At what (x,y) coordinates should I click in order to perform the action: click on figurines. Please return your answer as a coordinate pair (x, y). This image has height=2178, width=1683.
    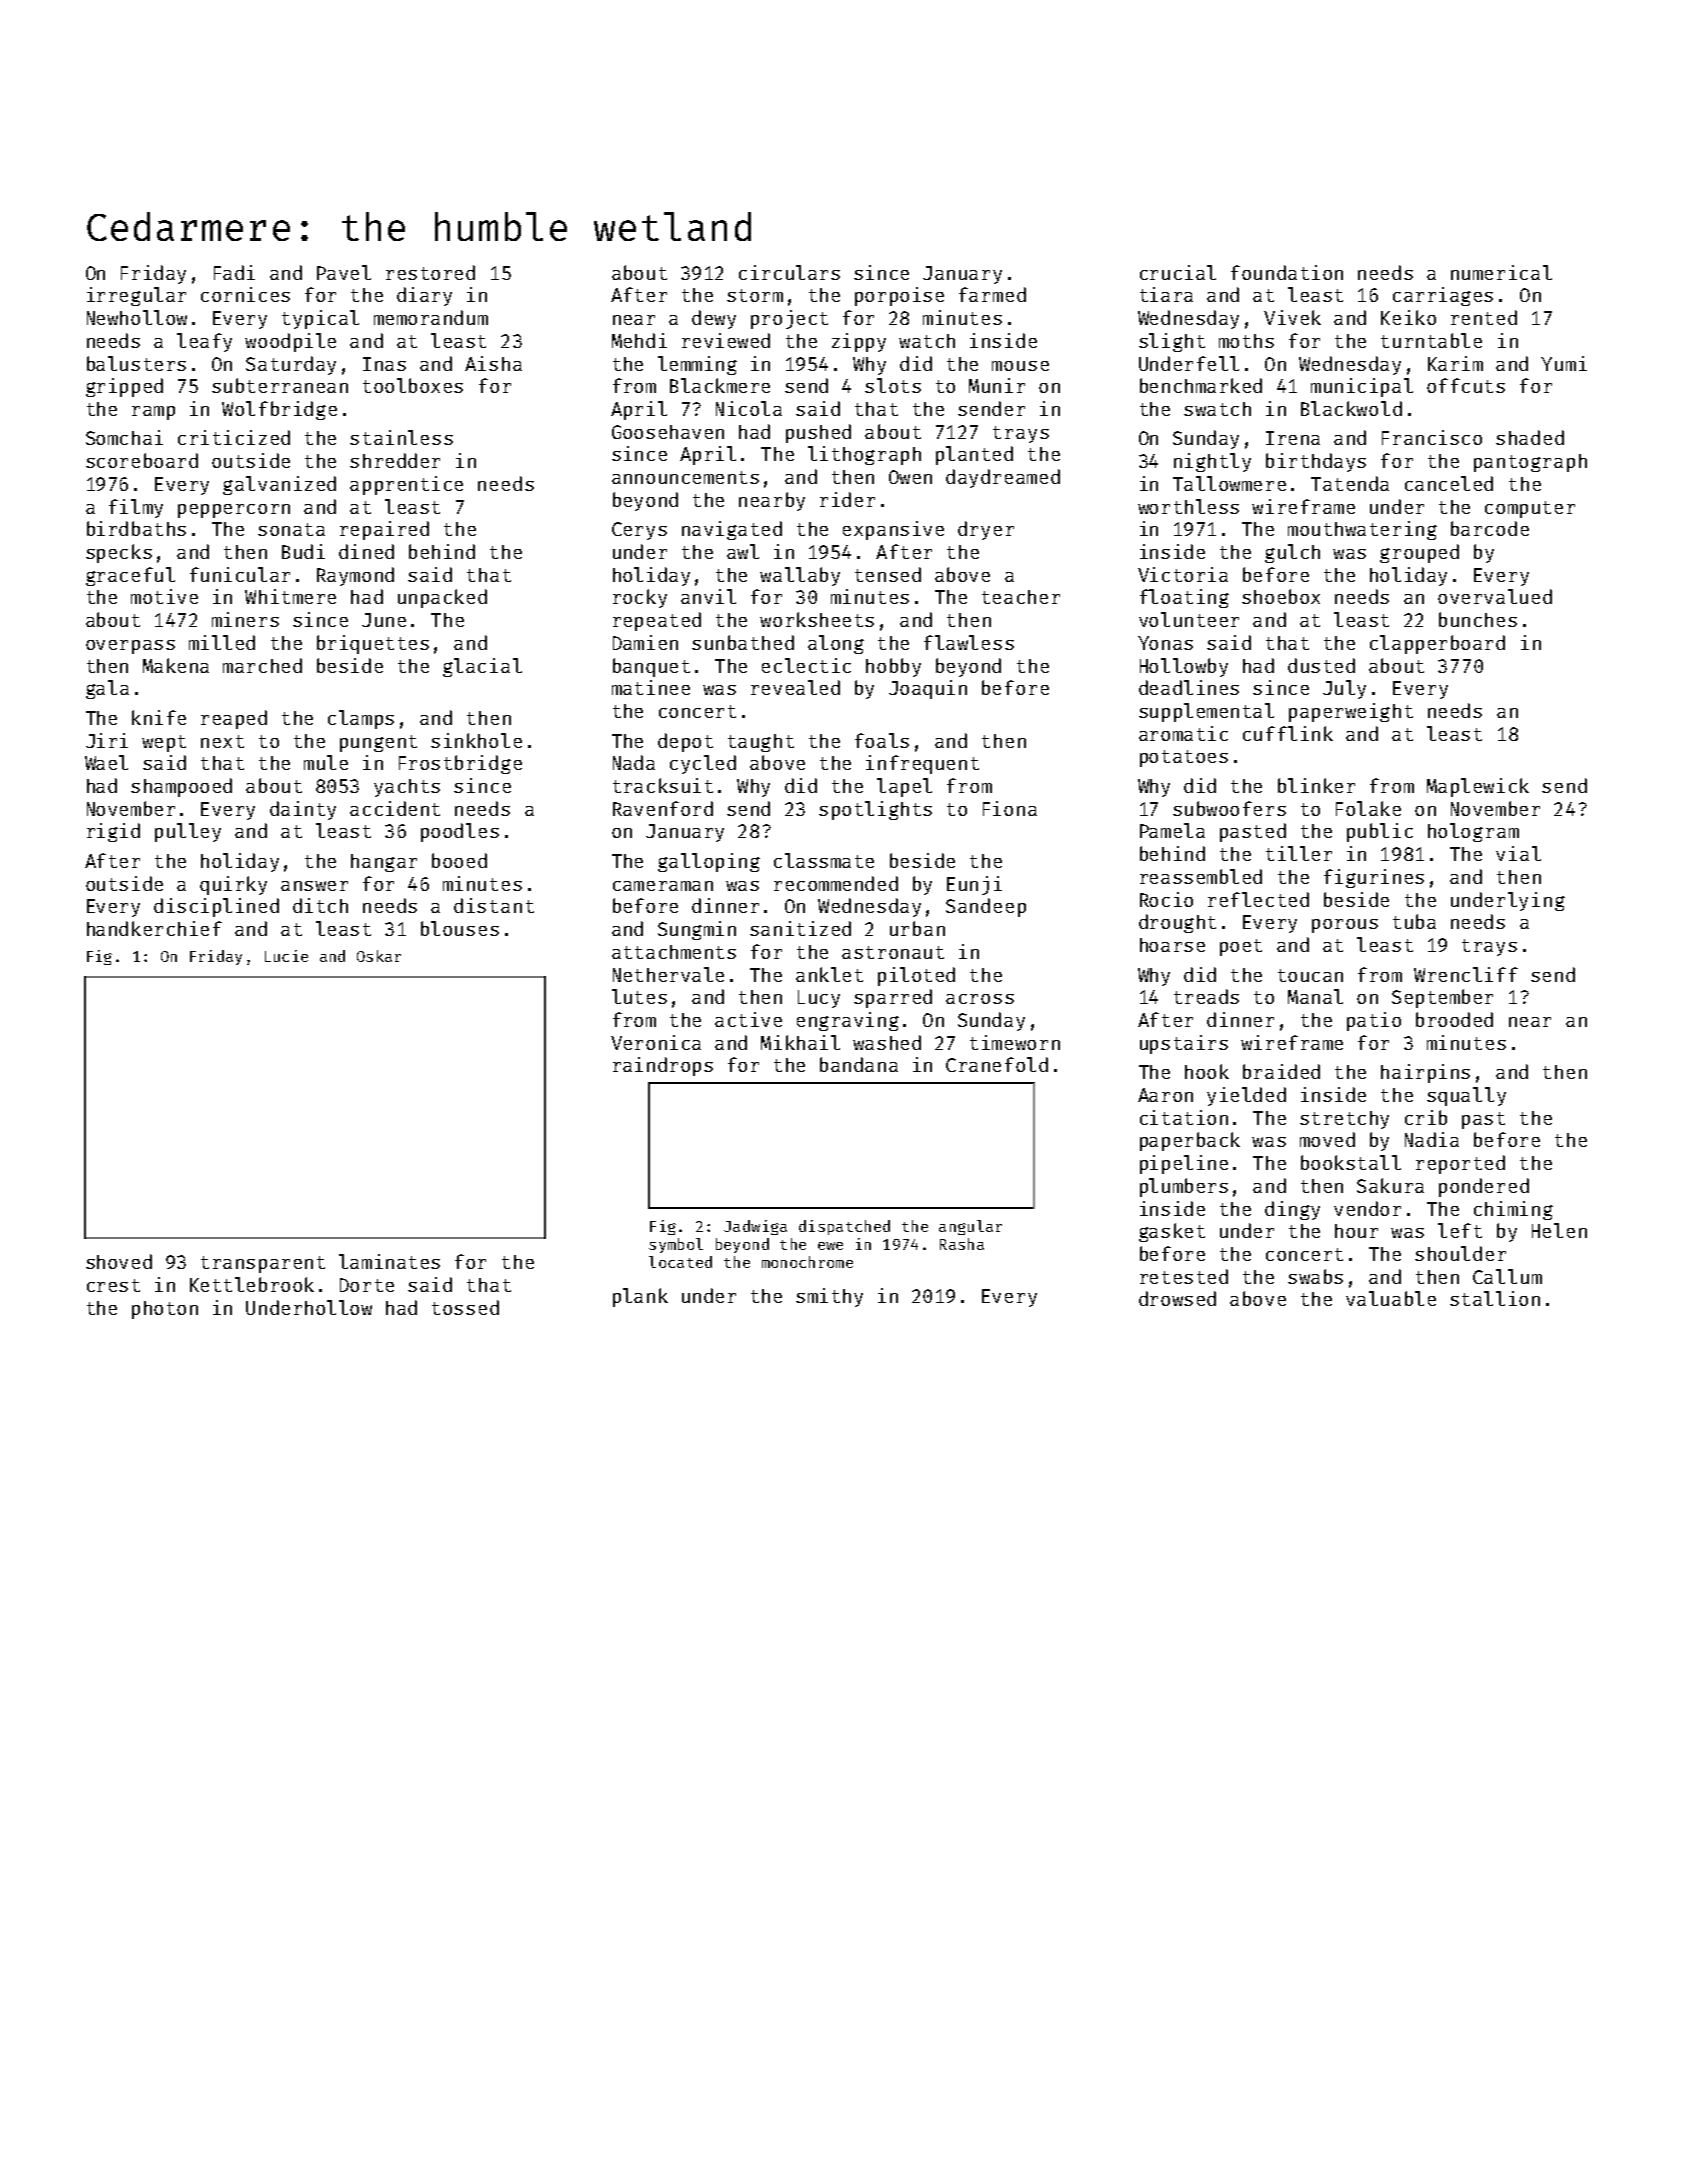
    Looking at the image, I should click on (1374, 878).
